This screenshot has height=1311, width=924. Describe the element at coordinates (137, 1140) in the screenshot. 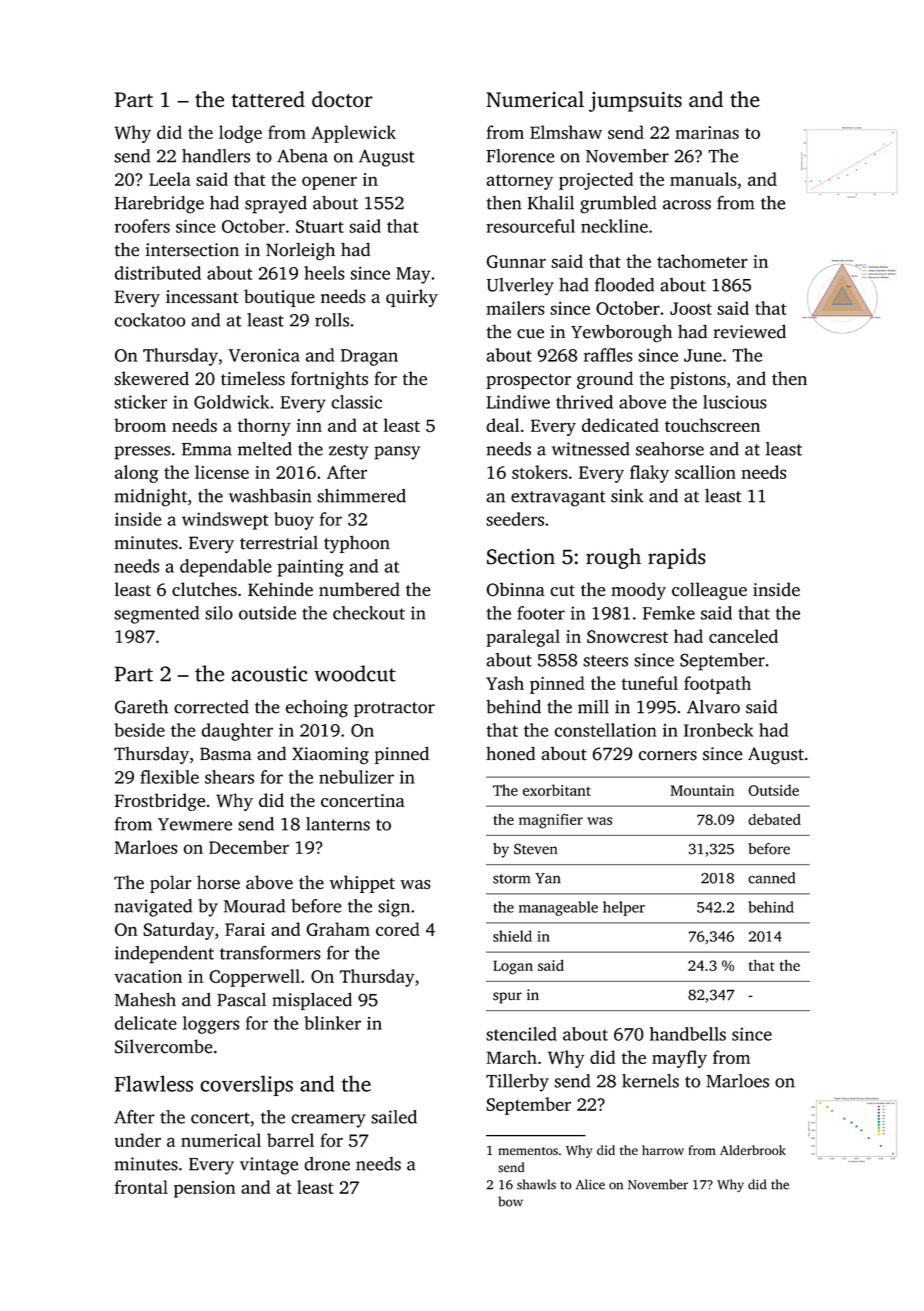

I see `under` at that location.
